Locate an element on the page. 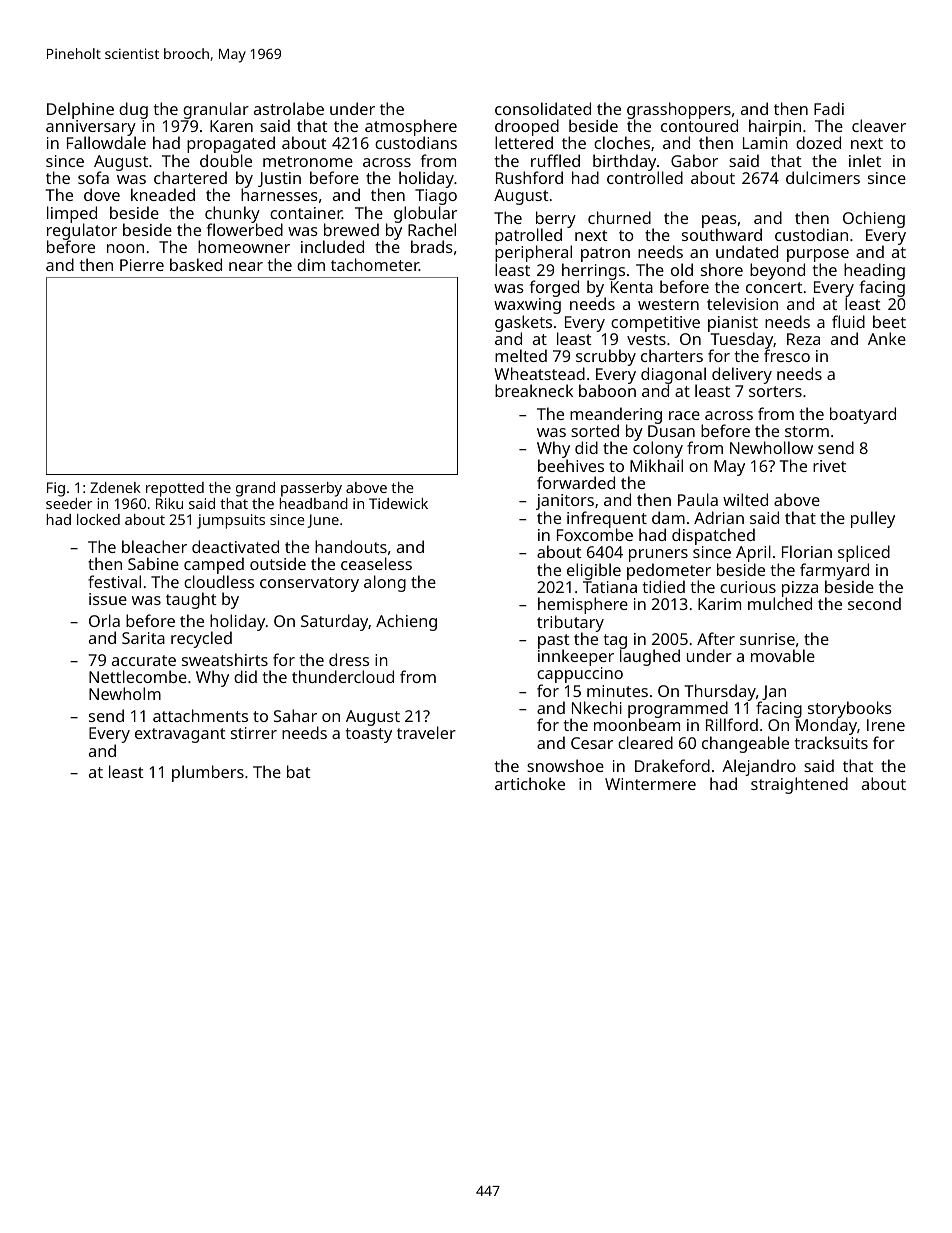 The image size is (952, 1233). mulched is located at coordinates (780, 604).
